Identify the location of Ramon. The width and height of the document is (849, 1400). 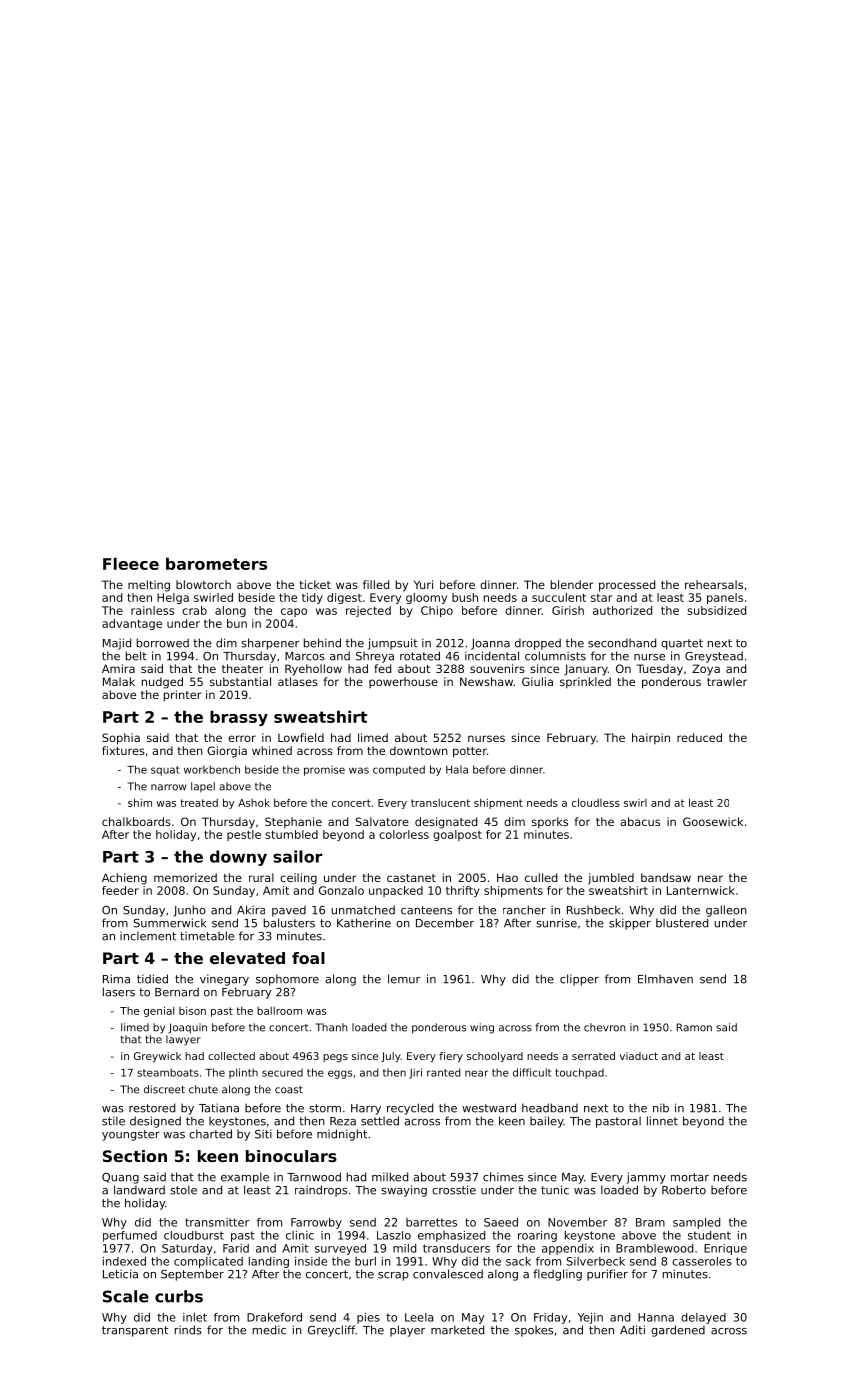
(694, 1027).
